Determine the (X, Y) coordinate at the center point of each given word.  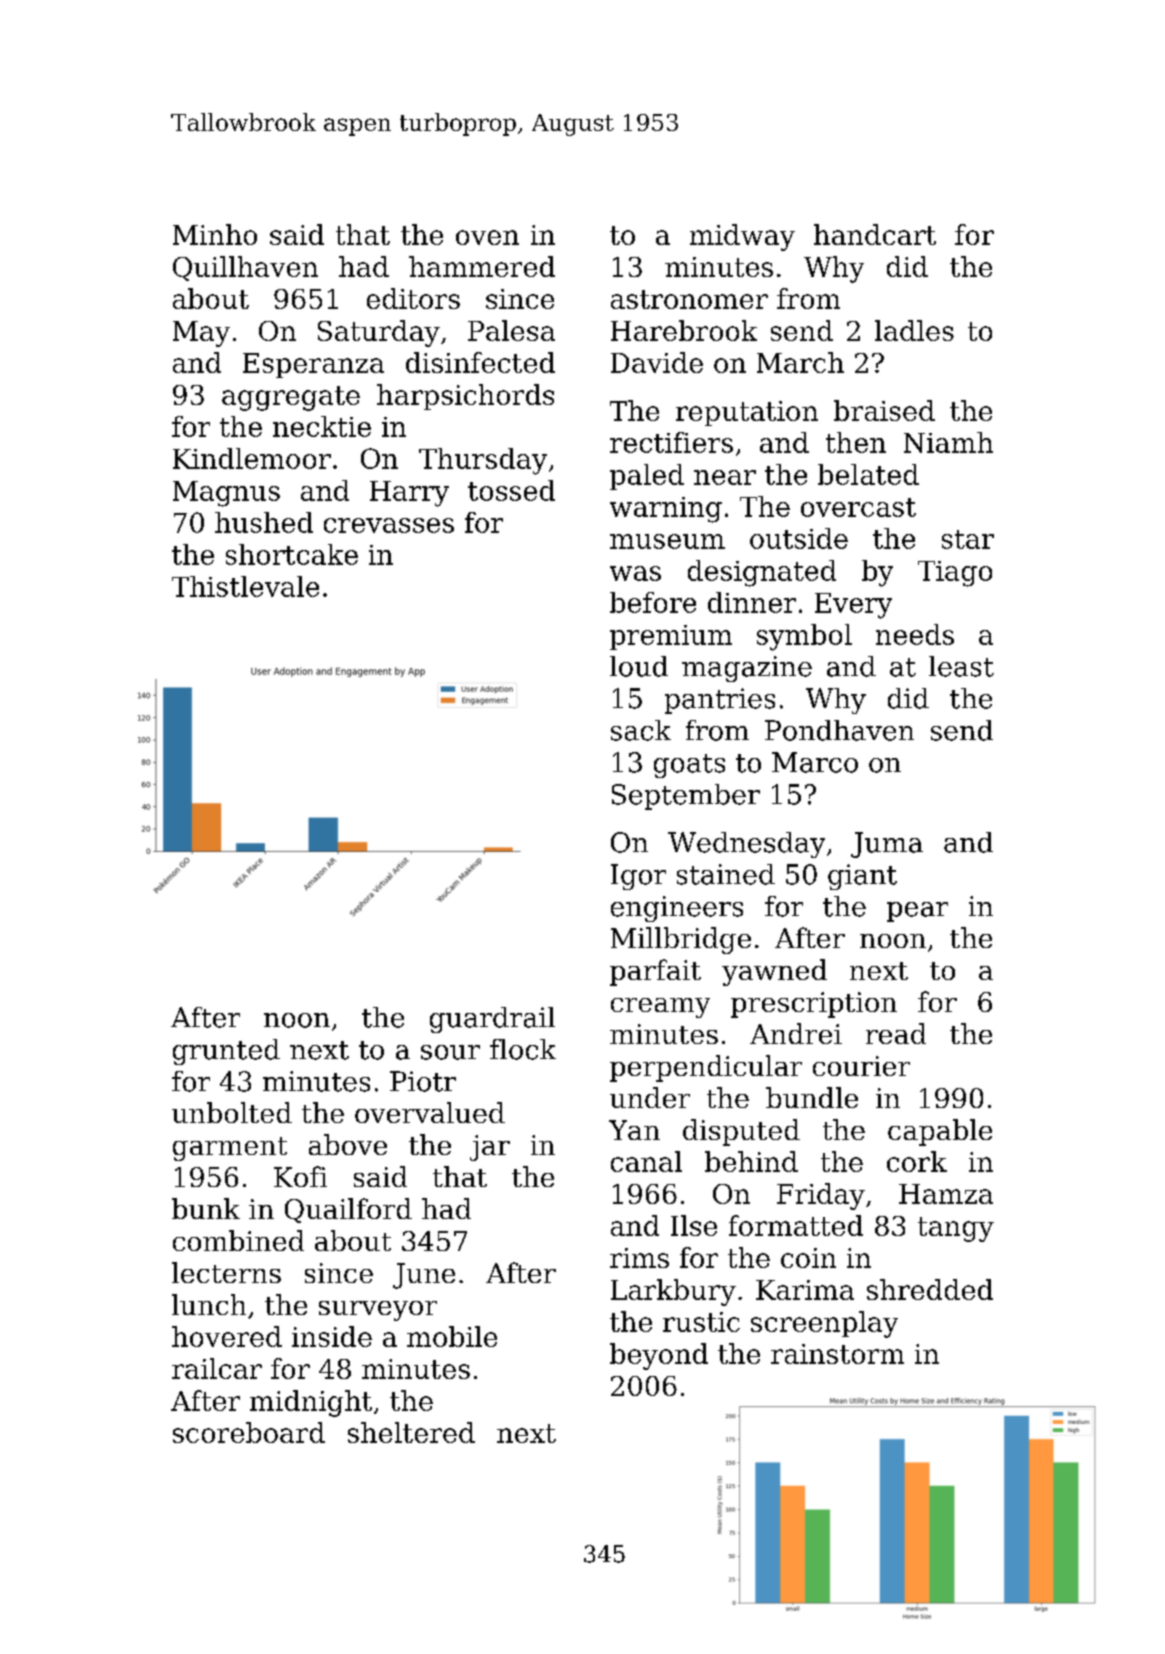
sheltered (411, 1432)
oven (487, 237)
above (348, 1144)
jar (490, 1148)
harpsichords (465, 397)
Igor (638, 877)
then (856, 442)
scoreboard (249, 1432)
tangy (956, 1229)
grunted (226, 1052)
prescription (814, 1005)
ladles (914, 330)
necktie (322, 426)
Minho (215, 234)
